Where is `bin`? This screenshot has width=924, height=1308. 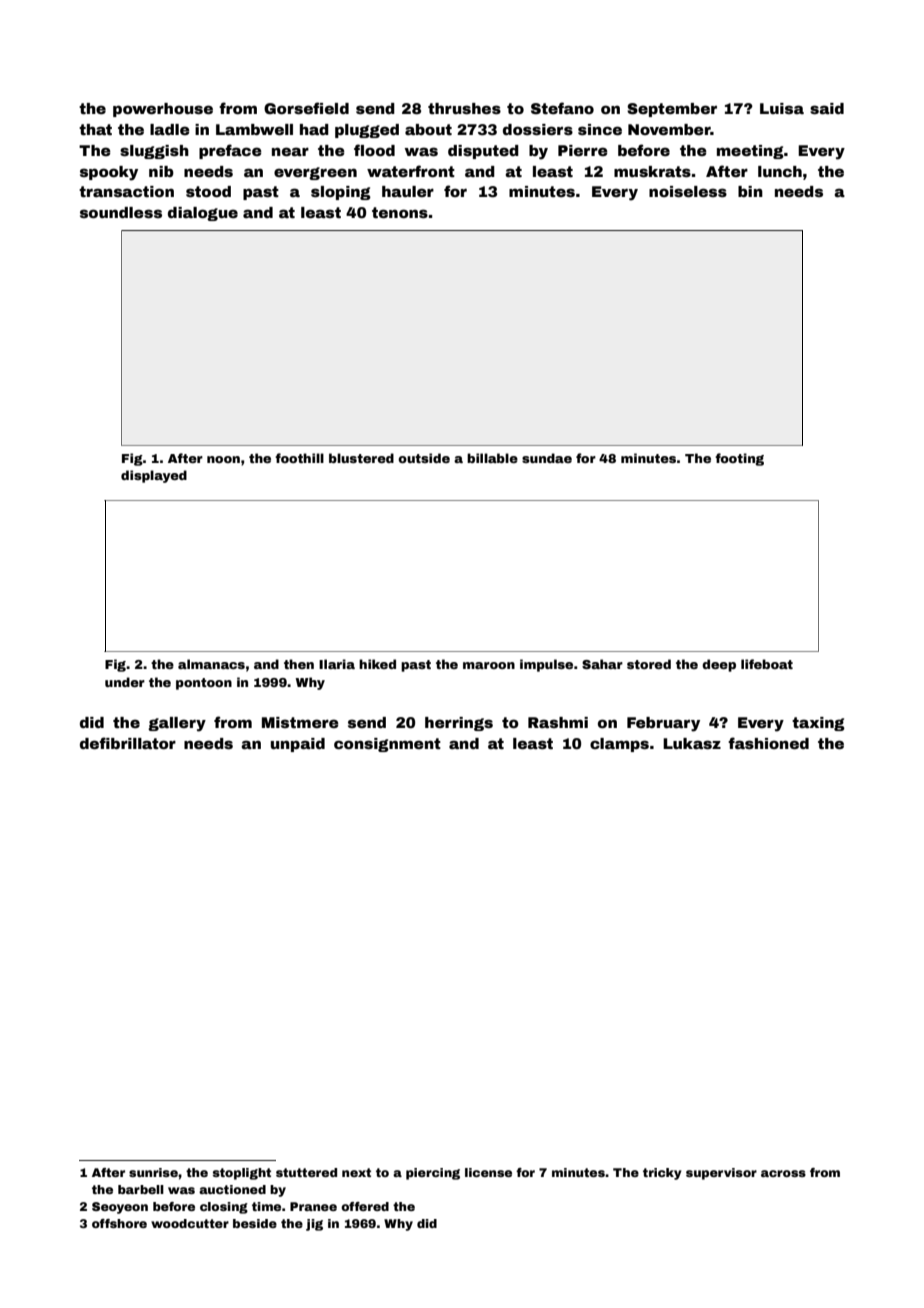 bin is located at coordinates (750, 191).
